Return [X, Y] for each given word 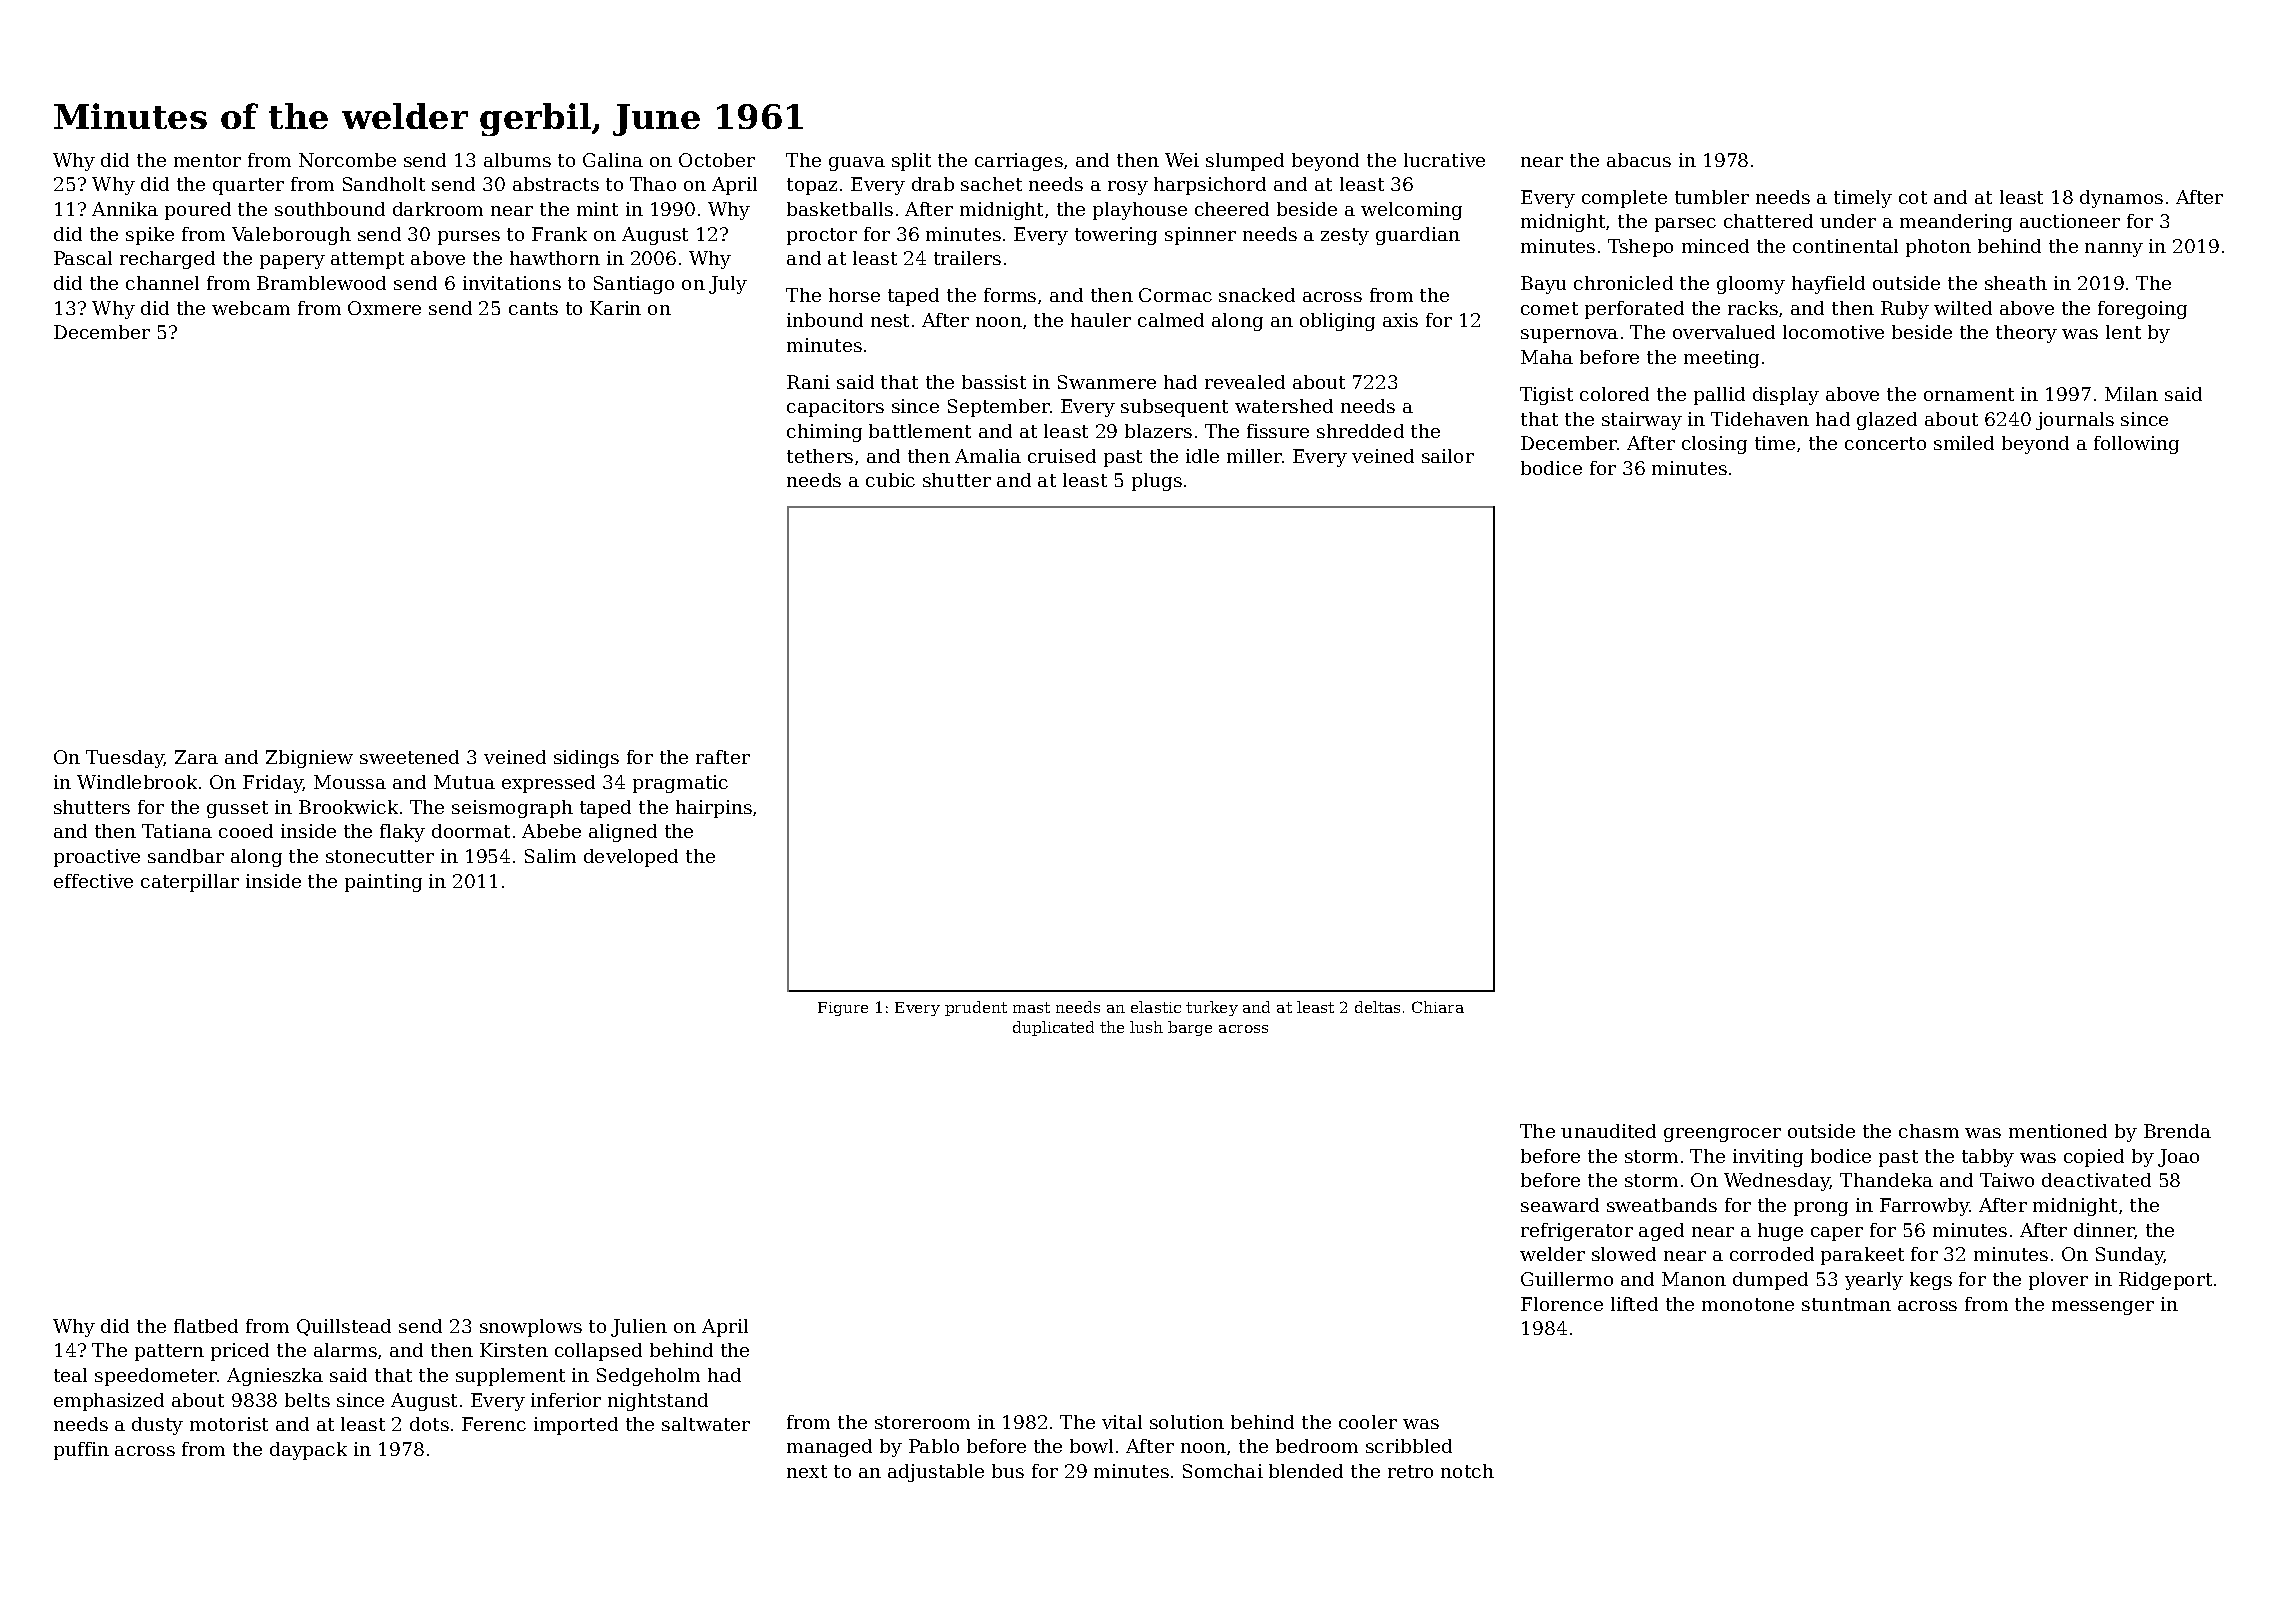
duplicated [1053, 1028]
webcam [251, 308]
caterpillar [190, 883]
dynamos [2121, 199]
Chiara [1438, 1007]
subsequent [1174, 408]
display [1786, 396]
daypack [308, 1451]
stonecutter [380, 856]
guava [857, 164]
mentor [207, 160]
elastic [1156, 1007]
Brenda [2177, 1131]
